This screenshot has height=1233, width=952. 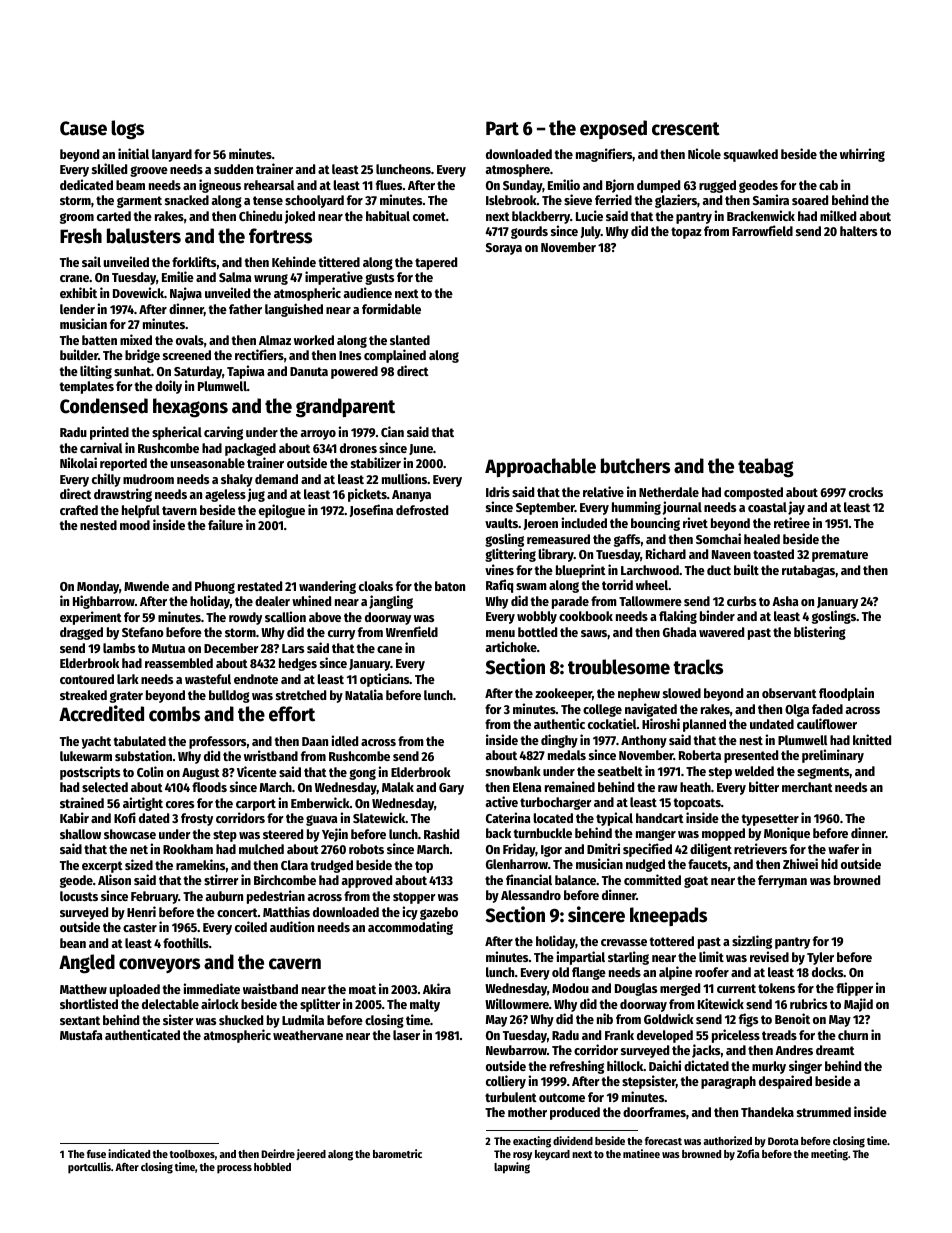 I want to click on teabag, so click(x=766, y=468).
